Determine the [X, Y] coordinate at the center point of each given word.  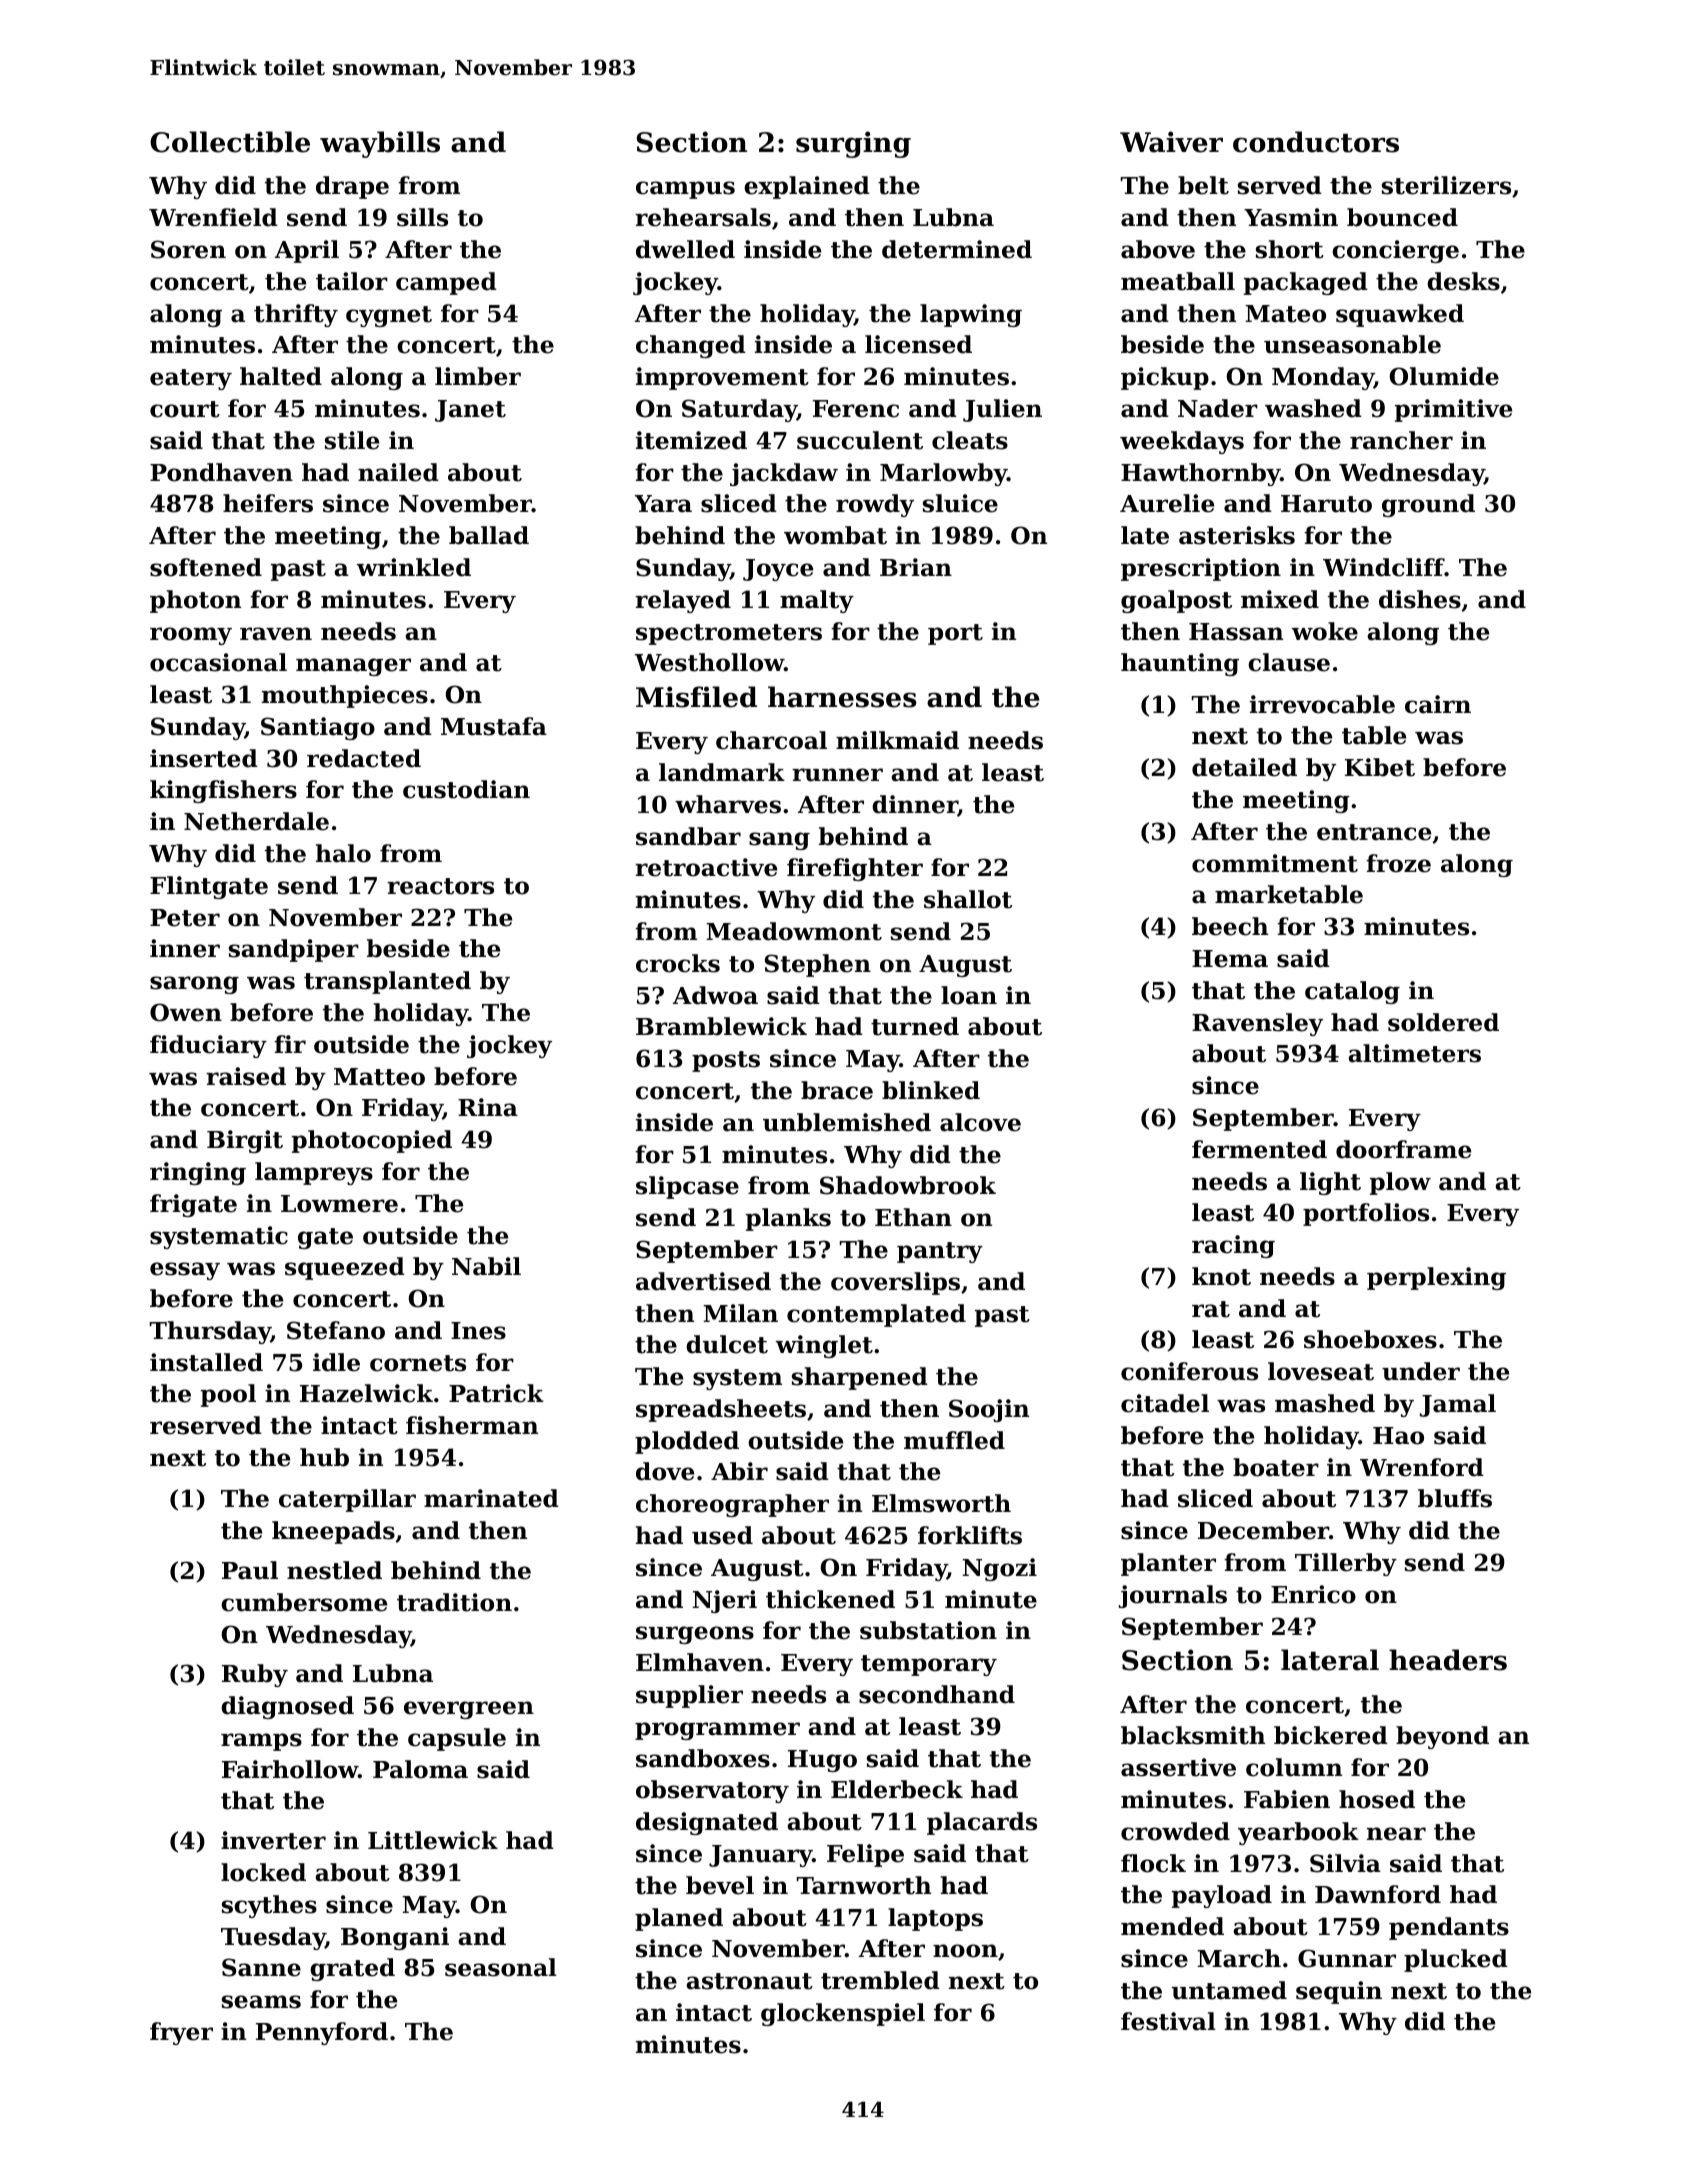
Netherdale [256, 821]
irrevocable [1322, 704]
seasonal [501, 1967]
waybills [380, 144]
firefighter [855, 869]
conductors [1316, 142]
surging [853, 144]
